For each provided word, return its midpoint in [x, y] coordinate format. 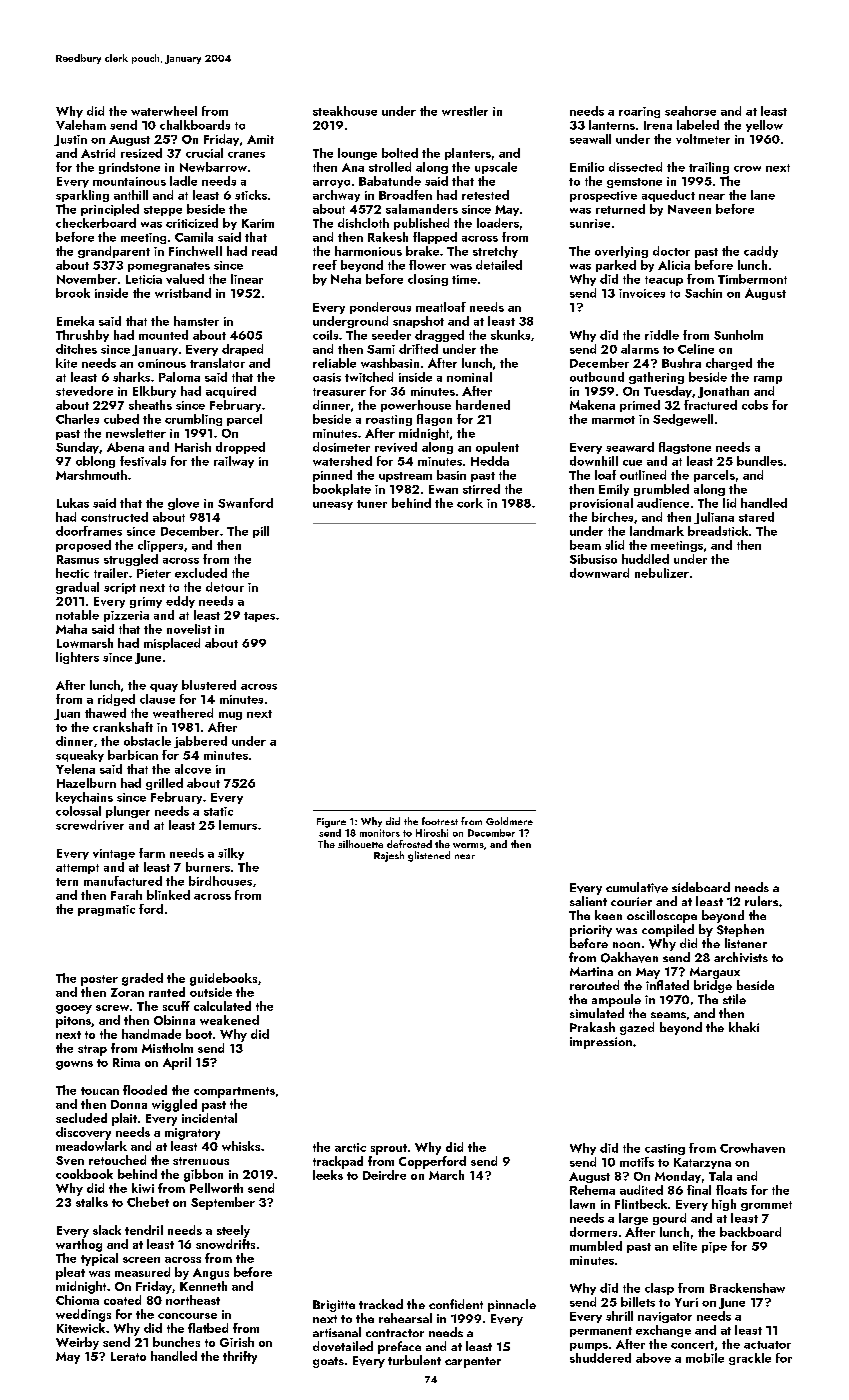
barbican [133, 755]
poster [99, 980]
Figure [331, 823]
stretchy [495, 252]
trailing [709, 168]
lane [763, 195]
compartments [234, 1092]
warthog [79, 1245]
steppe [163, 211]
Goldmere [509, 821]
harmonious [368, 251]
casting [665, 1149]
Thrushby [82, 336]
